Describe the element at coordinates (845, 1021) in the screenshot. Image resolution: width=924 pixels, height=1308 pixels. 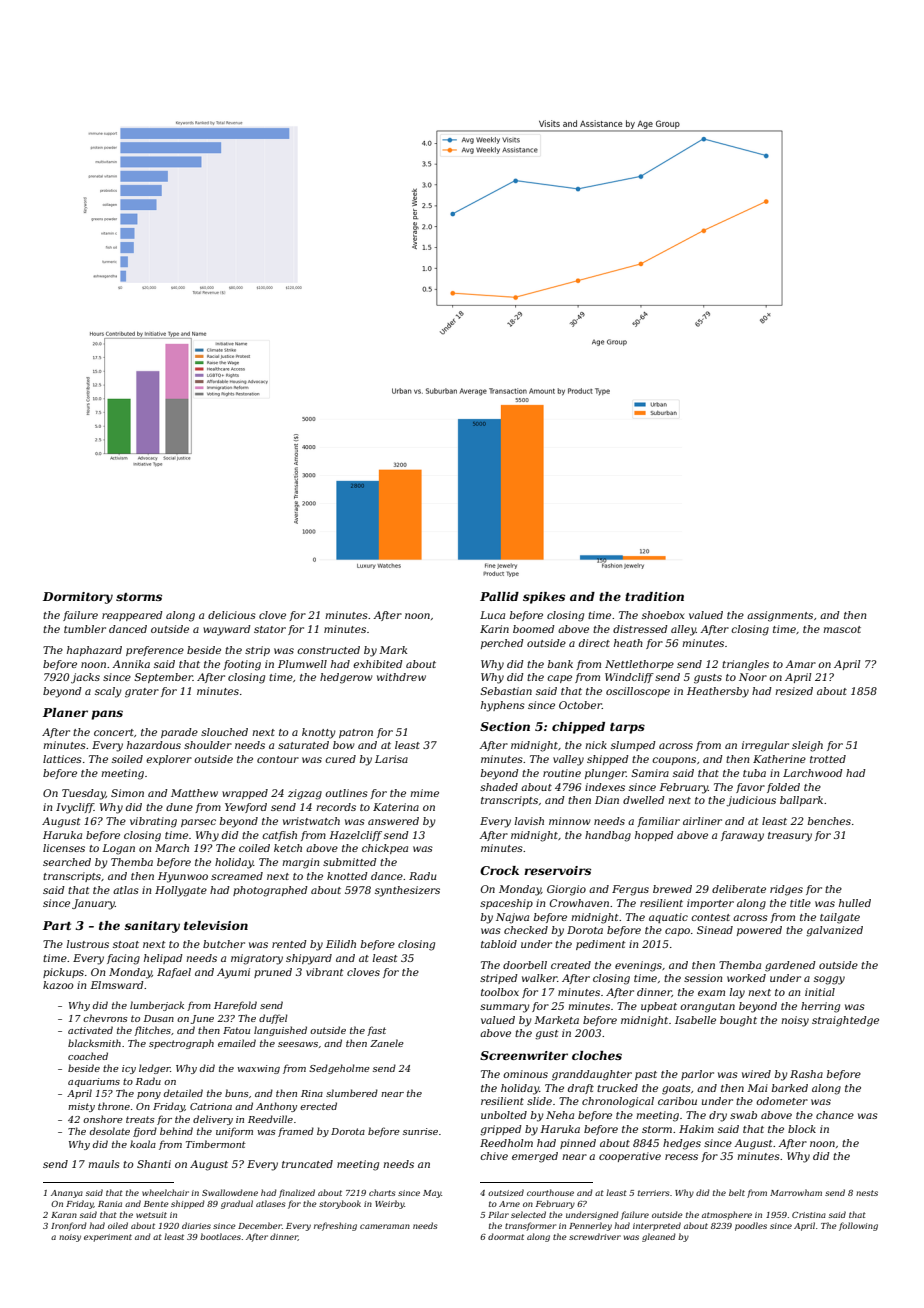
I see `straightedge` at that location.
